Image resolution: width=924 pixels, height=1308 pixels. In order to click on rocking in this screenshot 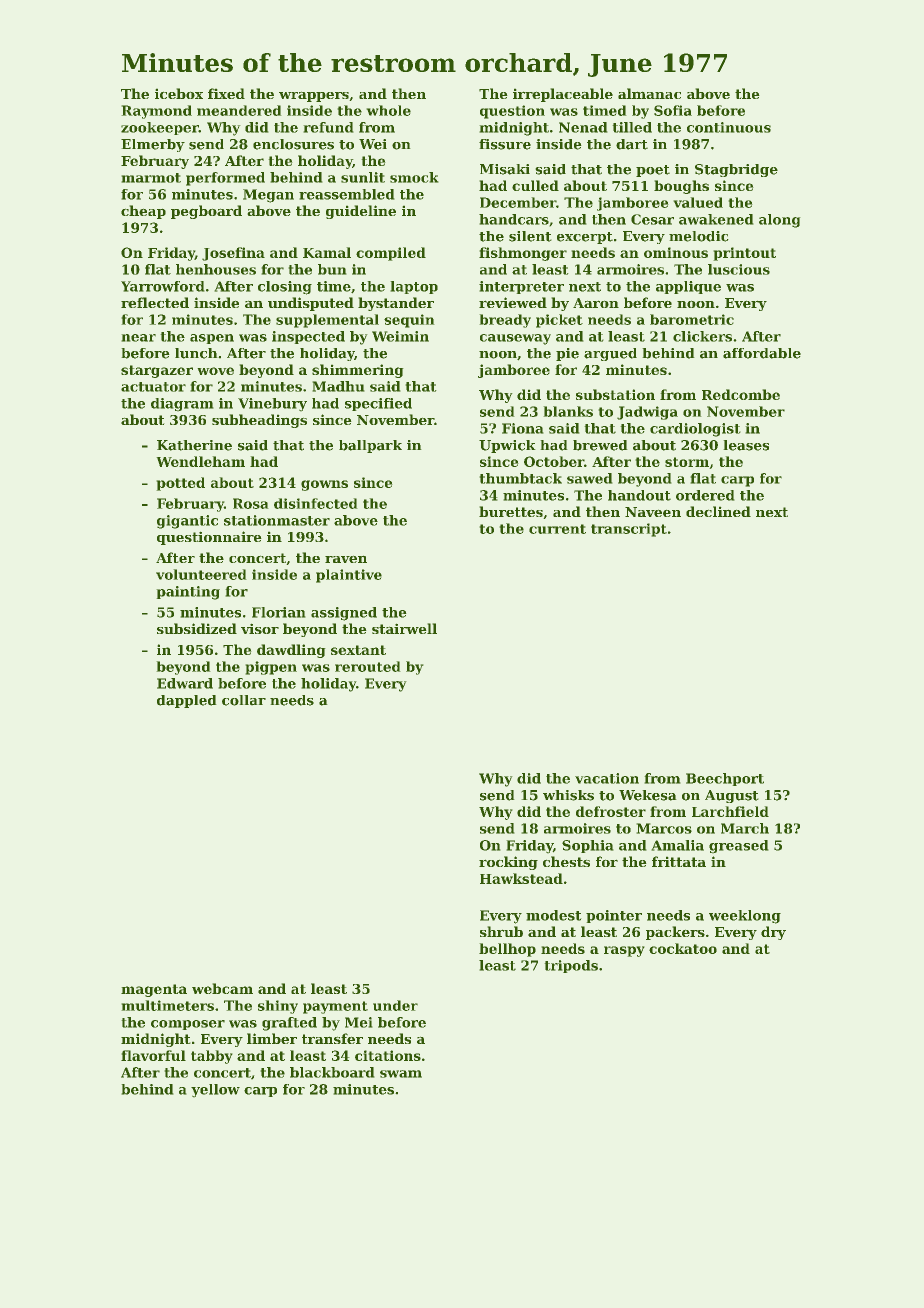, I will do `click(508, 863)`.
